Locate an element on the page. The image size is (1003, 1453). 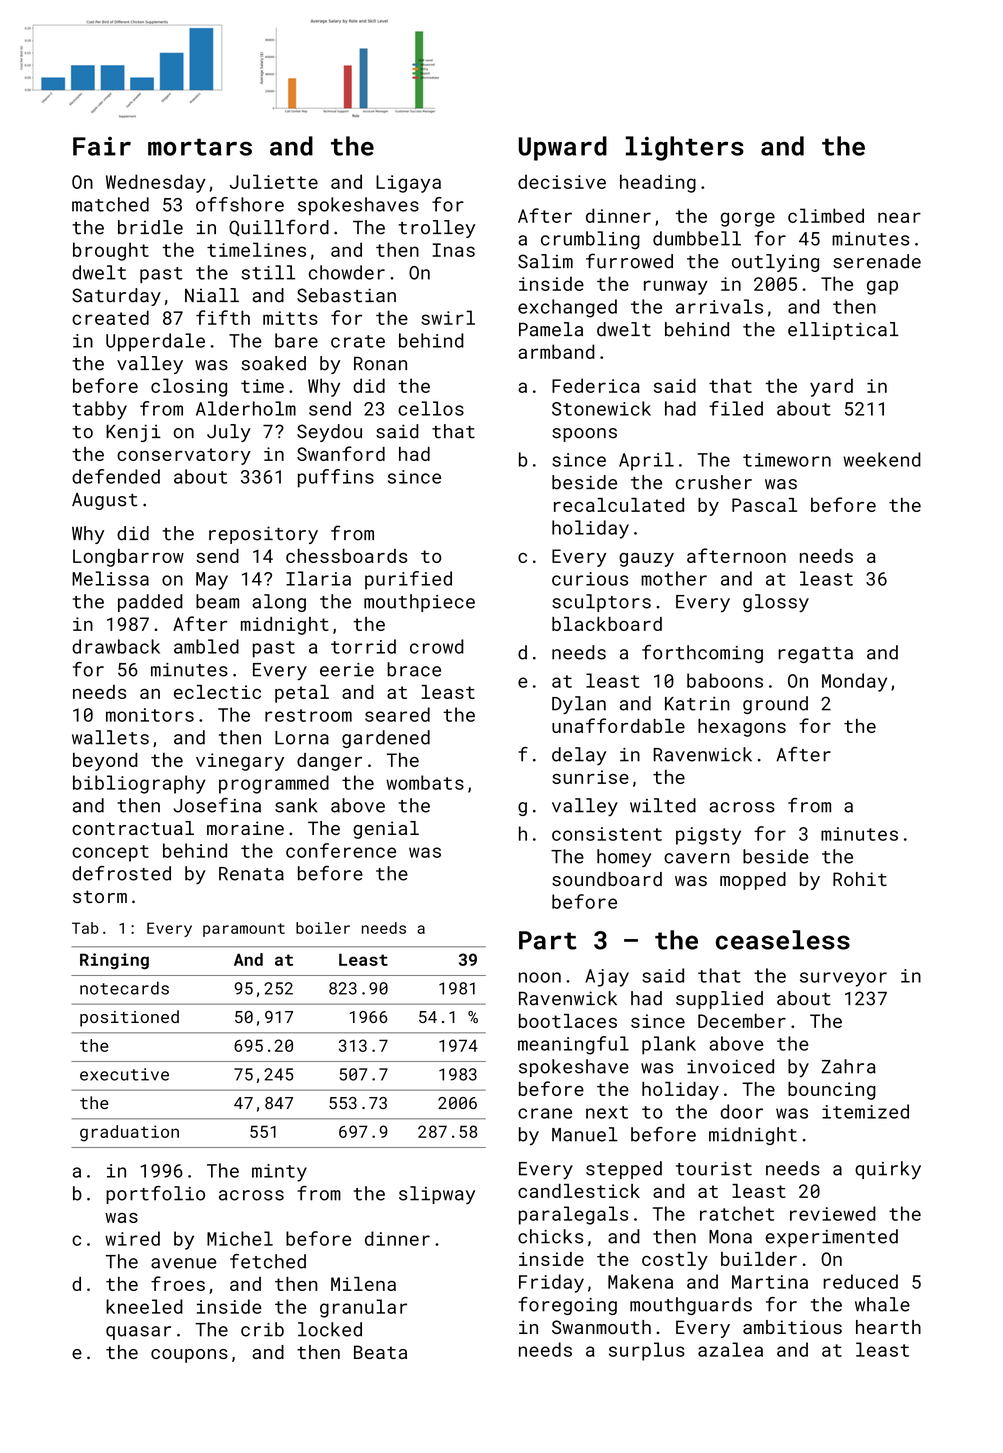
Beata is located at coordinates (380, 1352).
